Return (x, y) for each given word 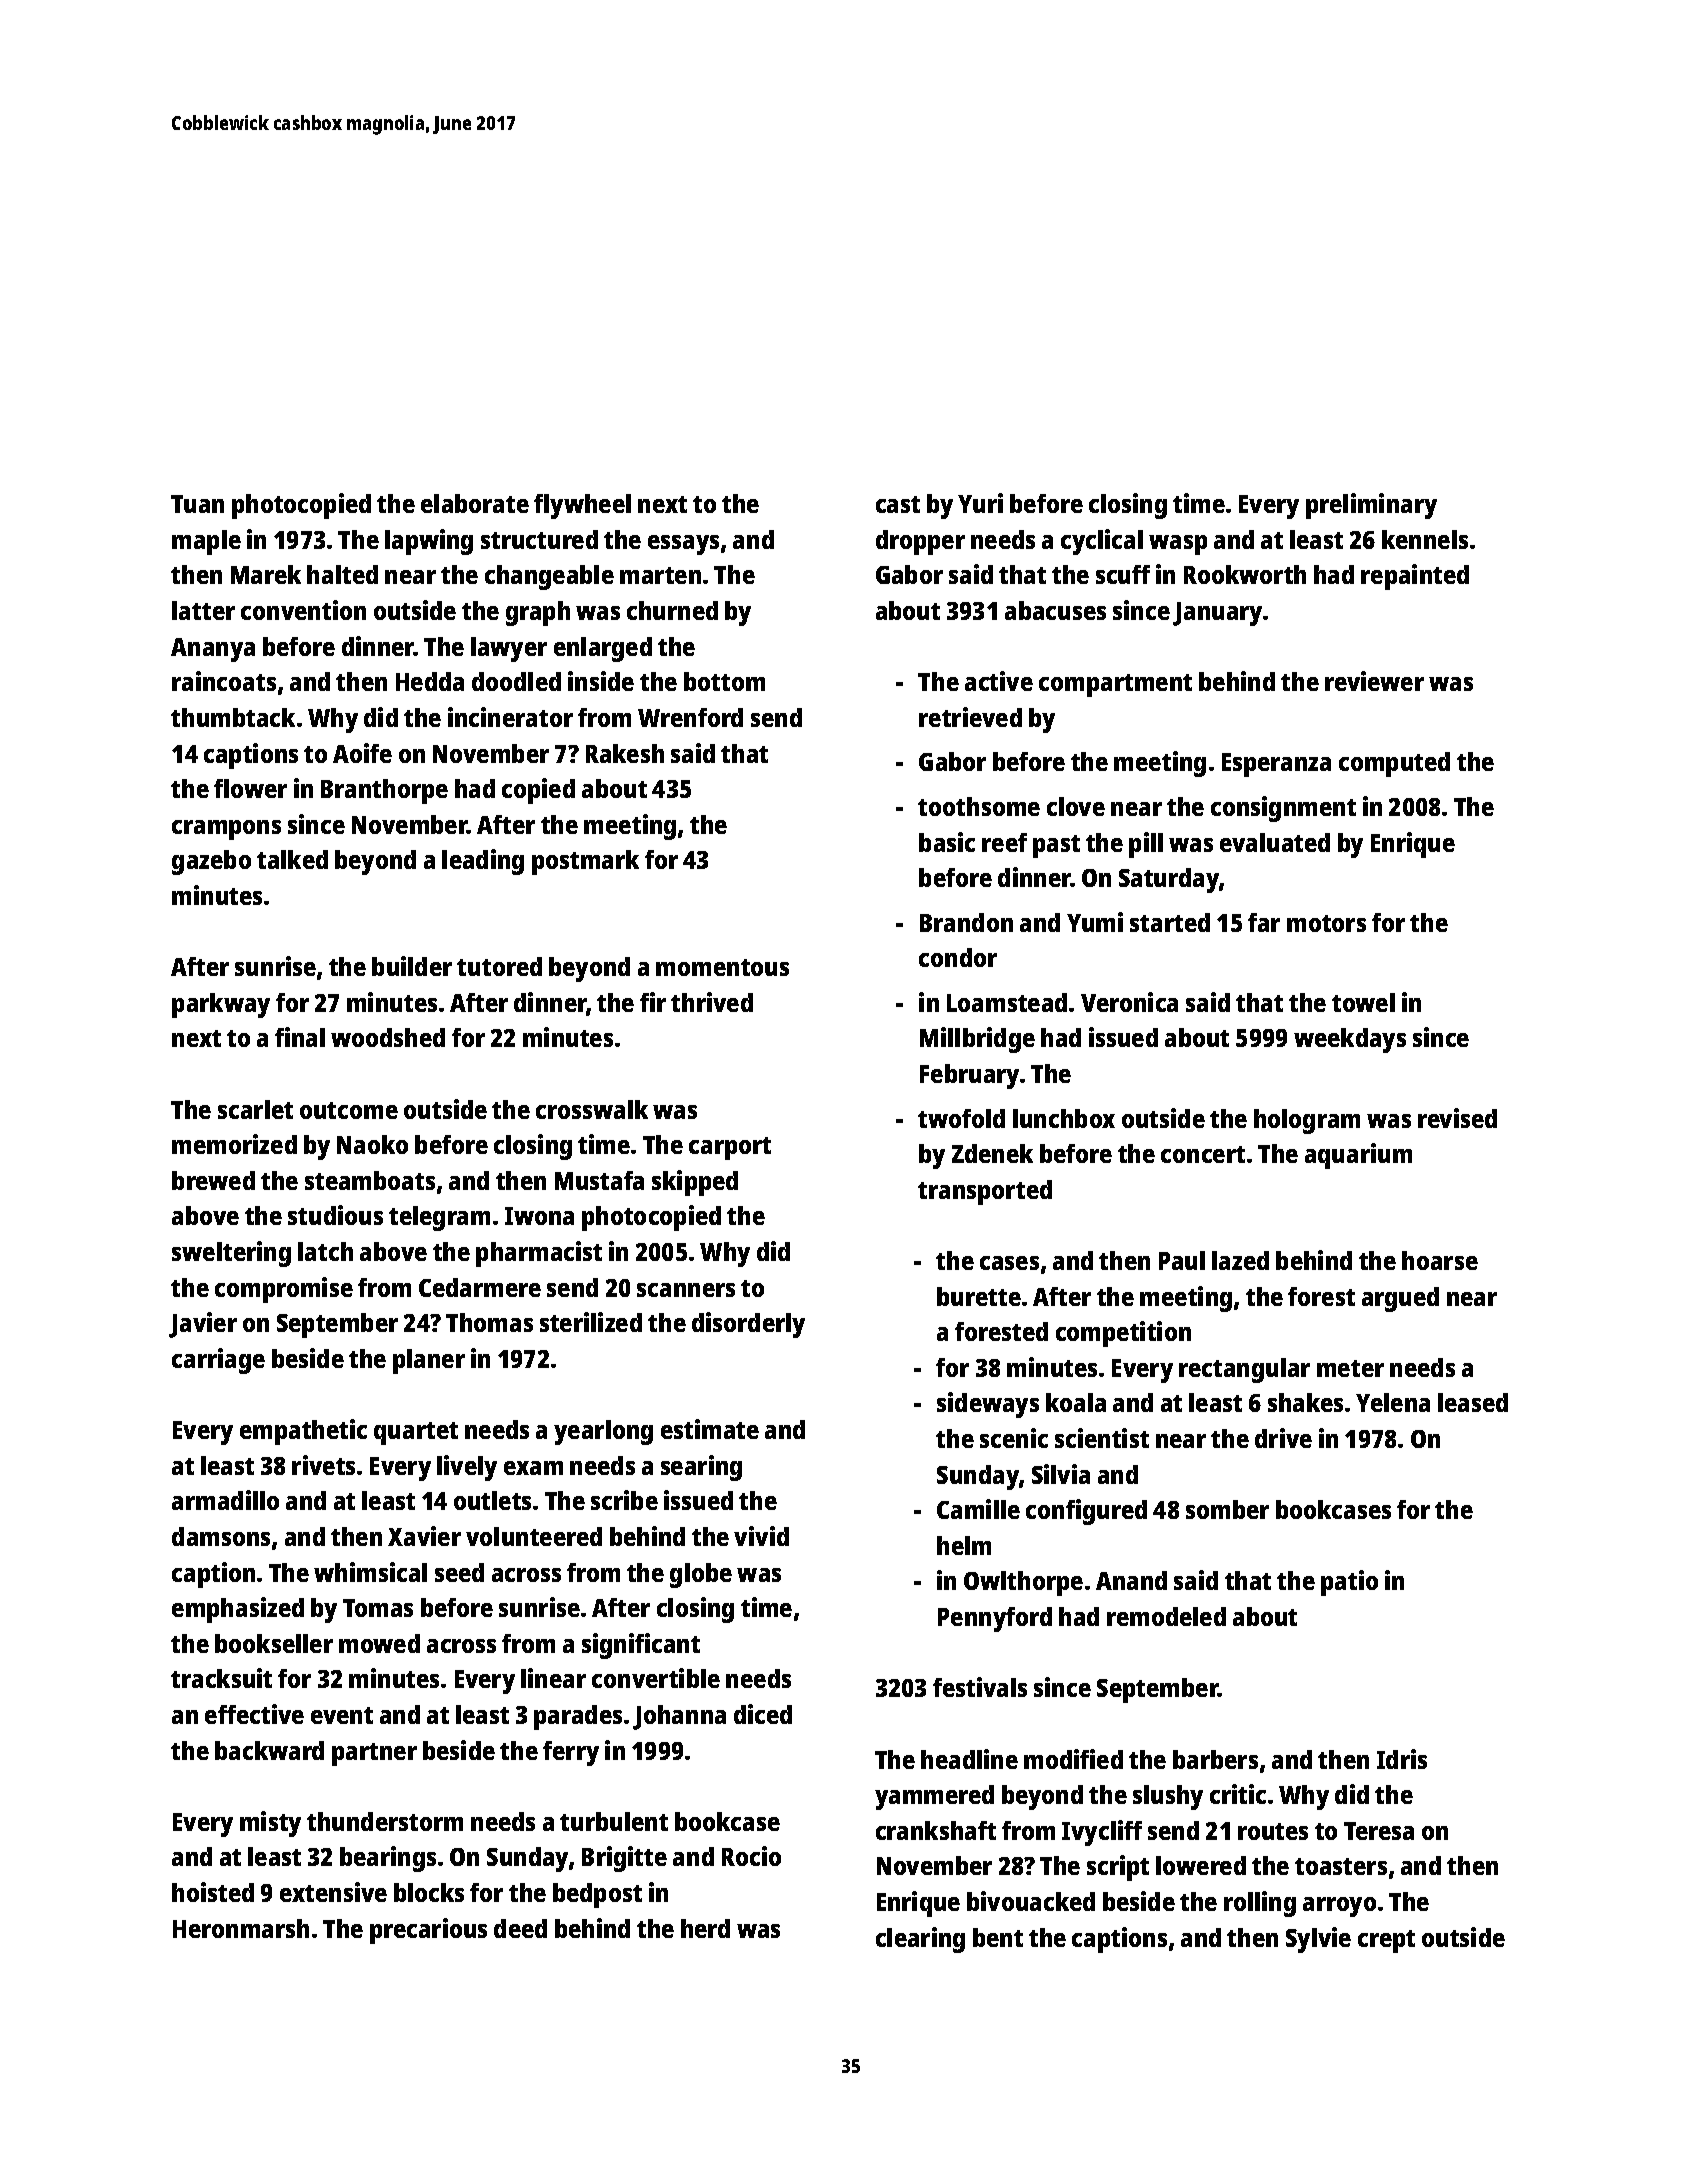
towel (1363, 1002)
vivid (761, 1536)
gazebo (211, 862)
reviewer (1374, 681)
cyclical (1102, 542)
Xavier (424, 1536)
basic (947, 842)
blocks (429, 1892)
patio (1349, 1583)
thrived (712, 1002)
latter (203, 610)
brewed (213, 1180)
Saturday (1169, 880)
